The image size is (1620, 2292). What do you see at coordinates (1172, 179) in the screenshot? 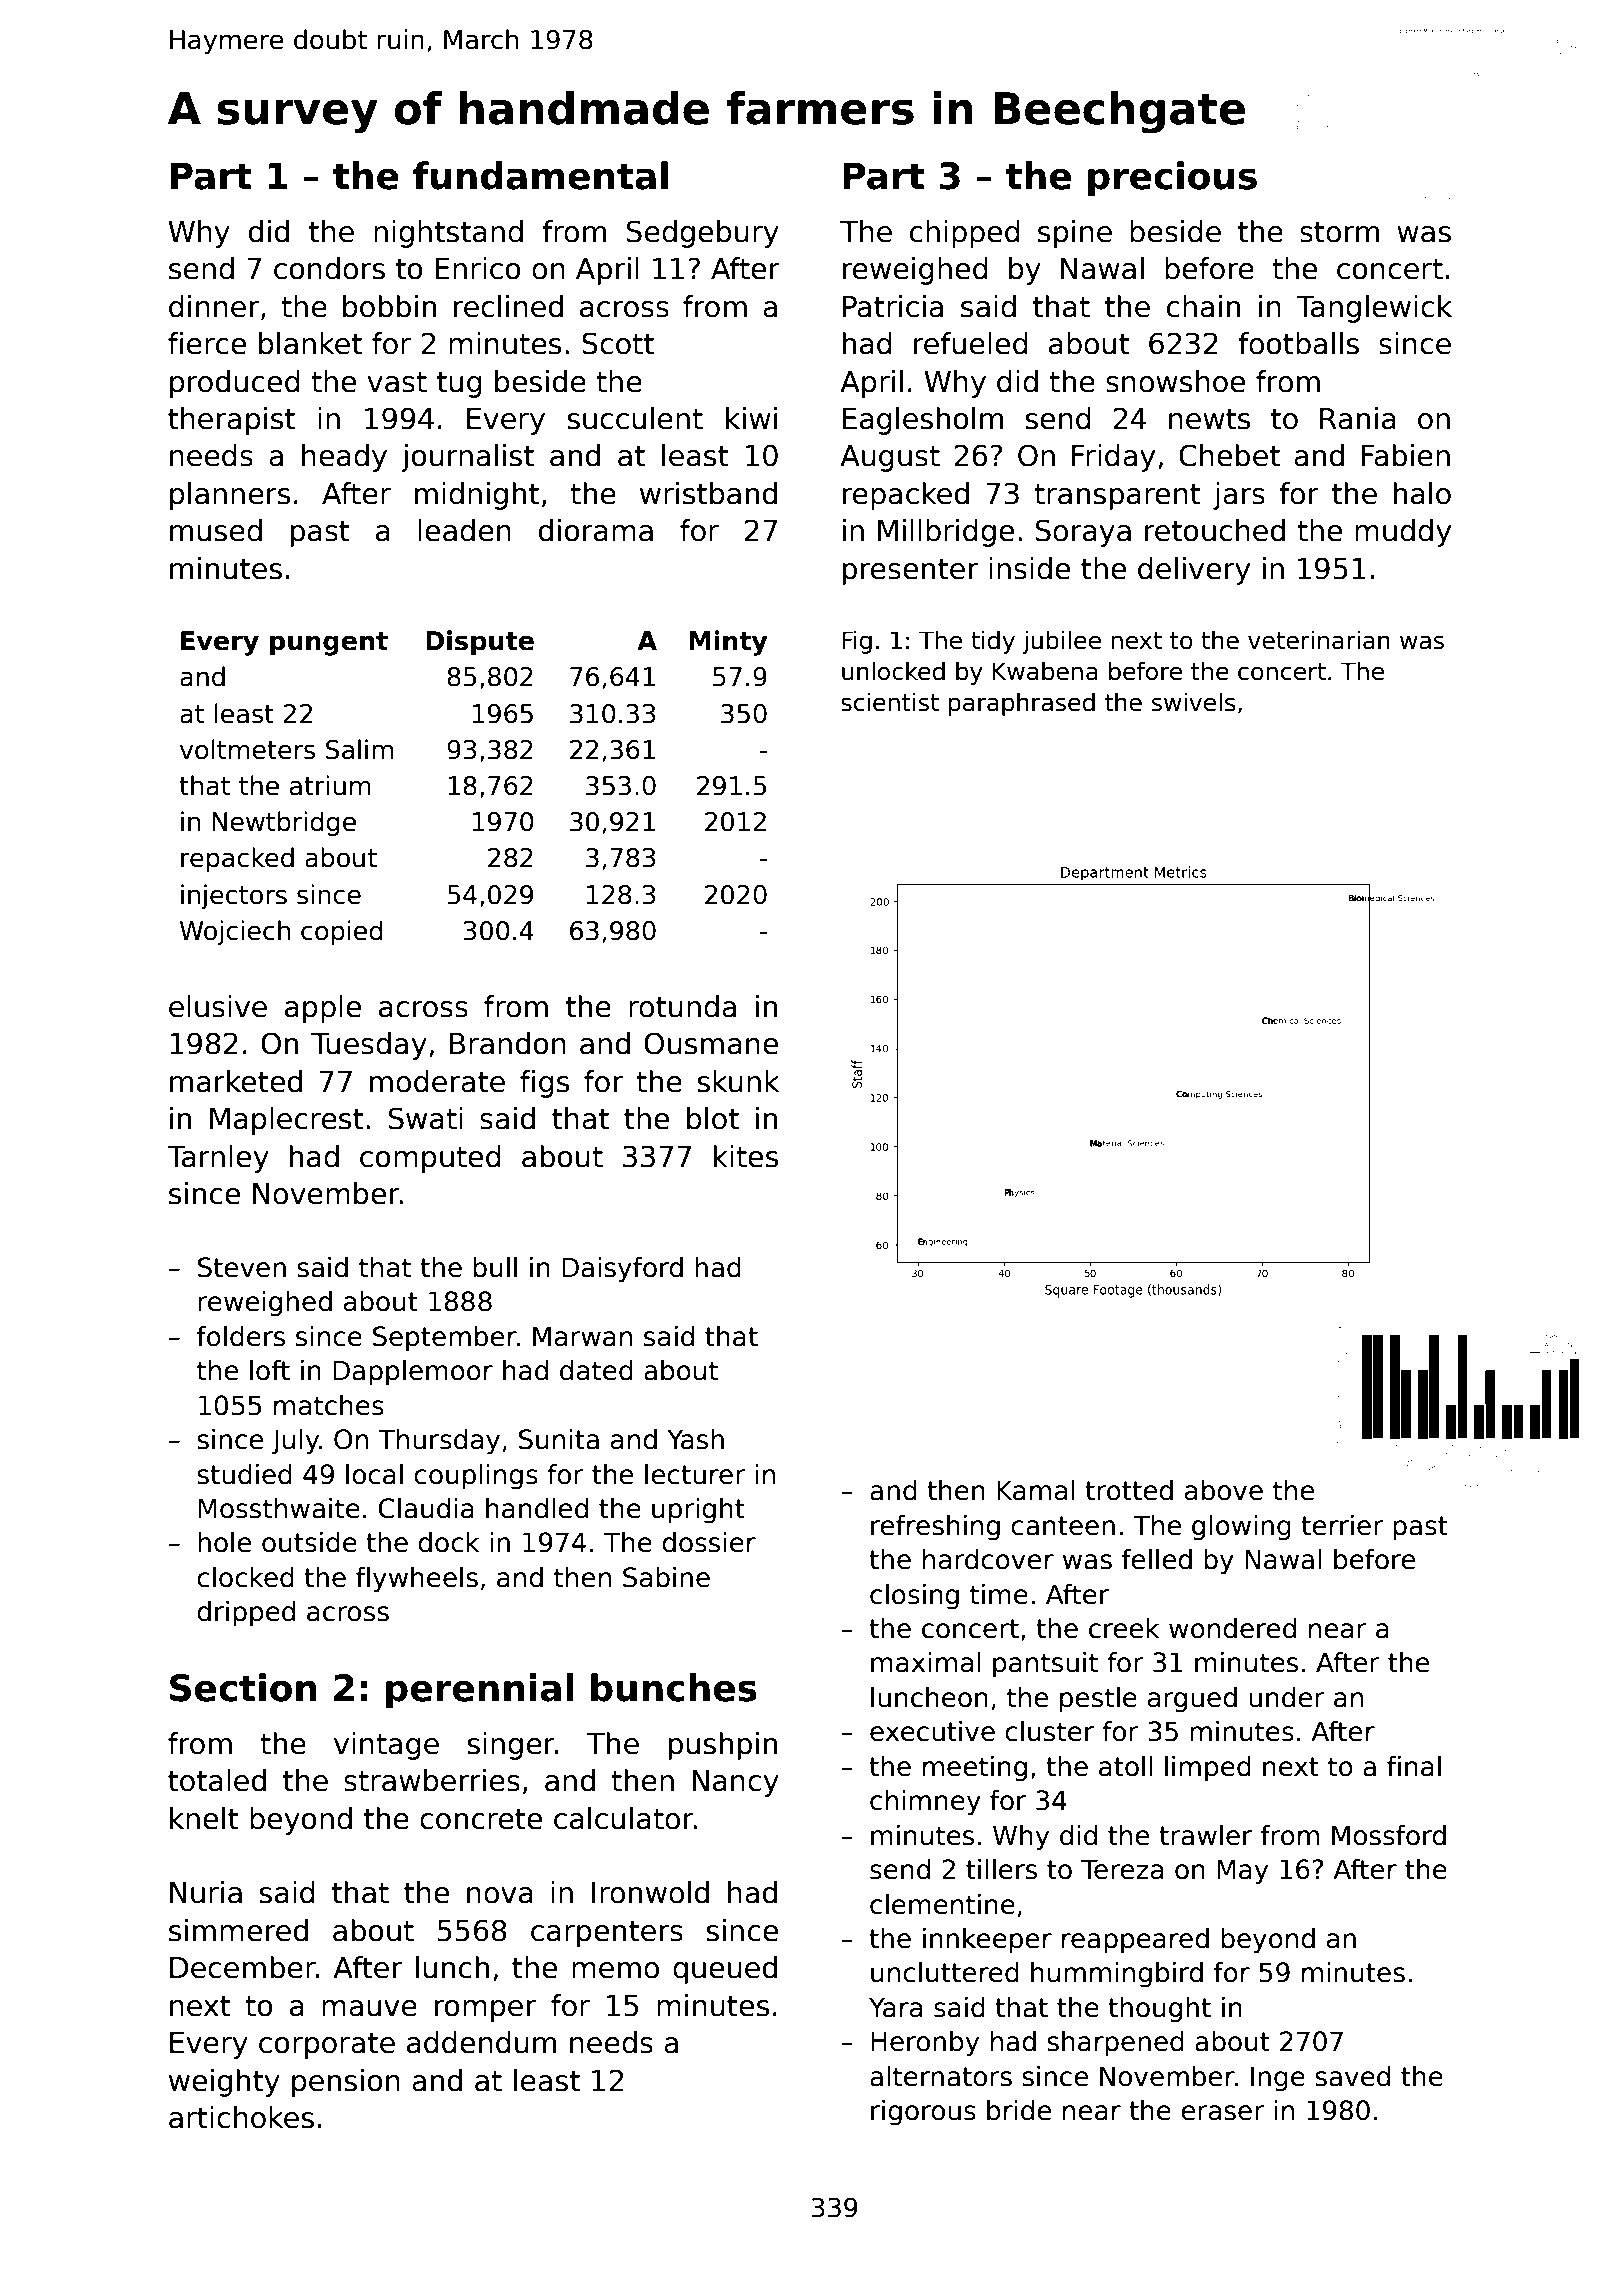
I see `precious` at bounding box center [1172, 179].
